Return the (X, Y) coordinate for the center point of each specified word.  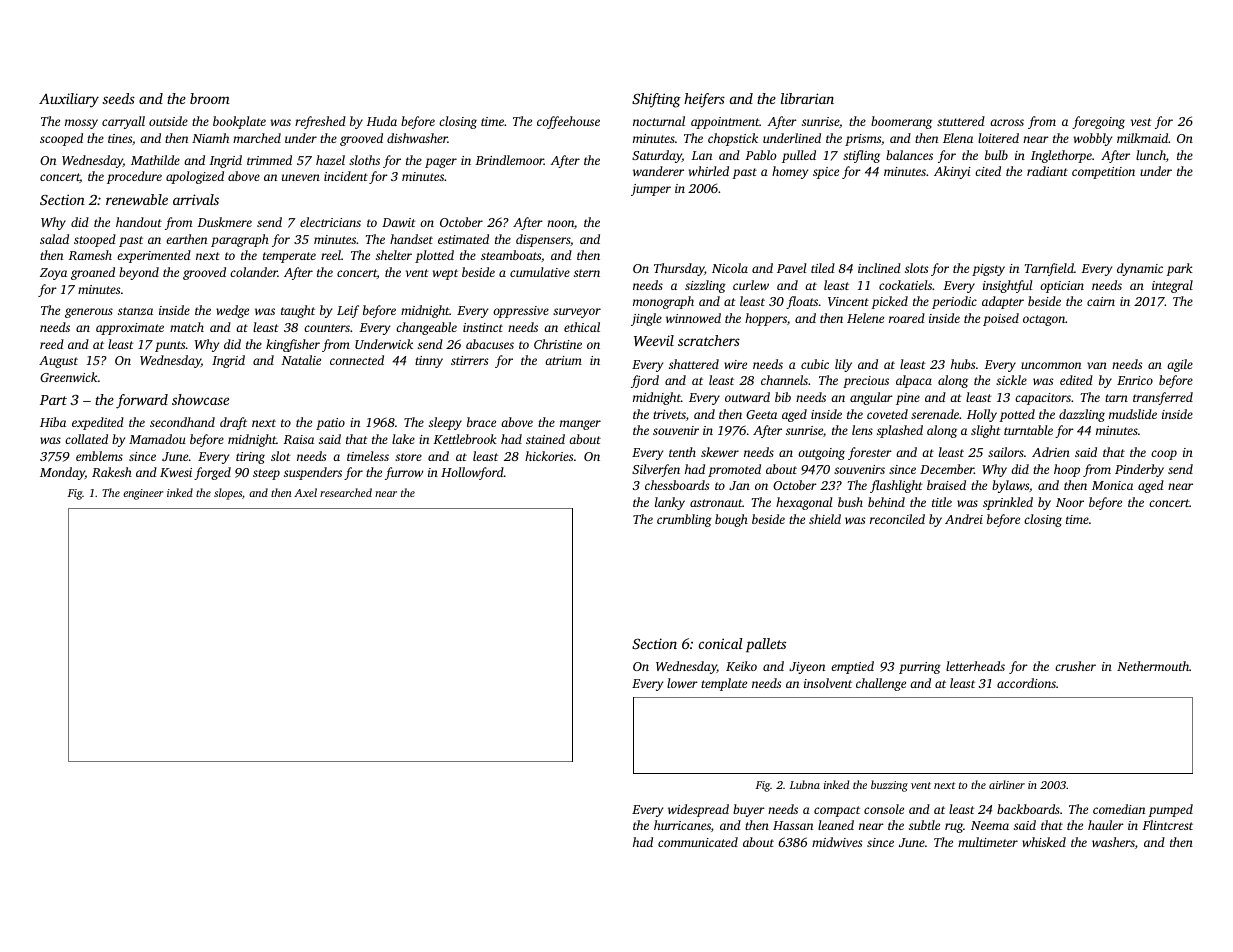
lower (682, 683)
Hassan (793, 825)
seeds (119, 98)
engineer (143, 494)
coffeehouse (568, 122)
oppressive (521, 312)
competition (1103, 173)
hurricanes (682, 825)
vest (1141, 122)
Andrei (964, 519)
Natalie (301, 360)
